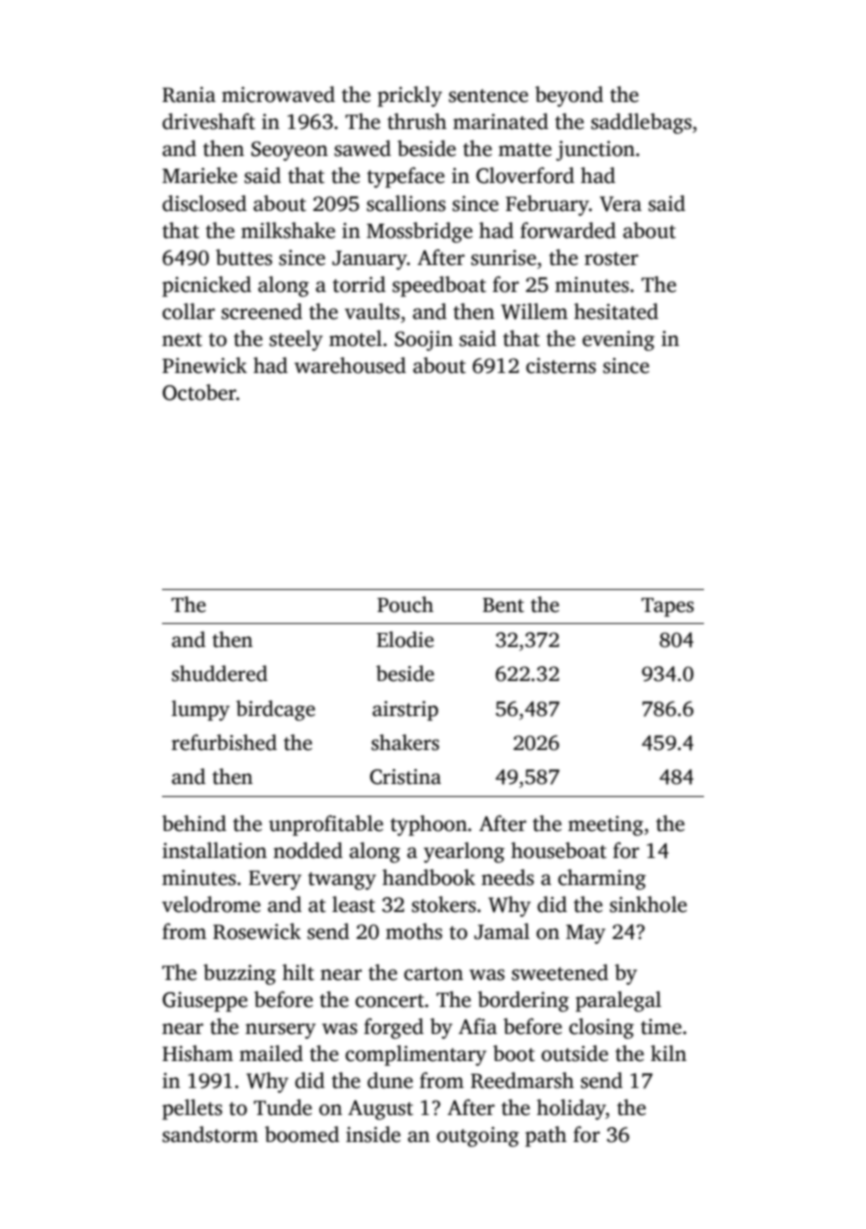  What do you see at coordinates (389, 1001) in the document?
I see `concert` at bounding box center [389, 1001].
